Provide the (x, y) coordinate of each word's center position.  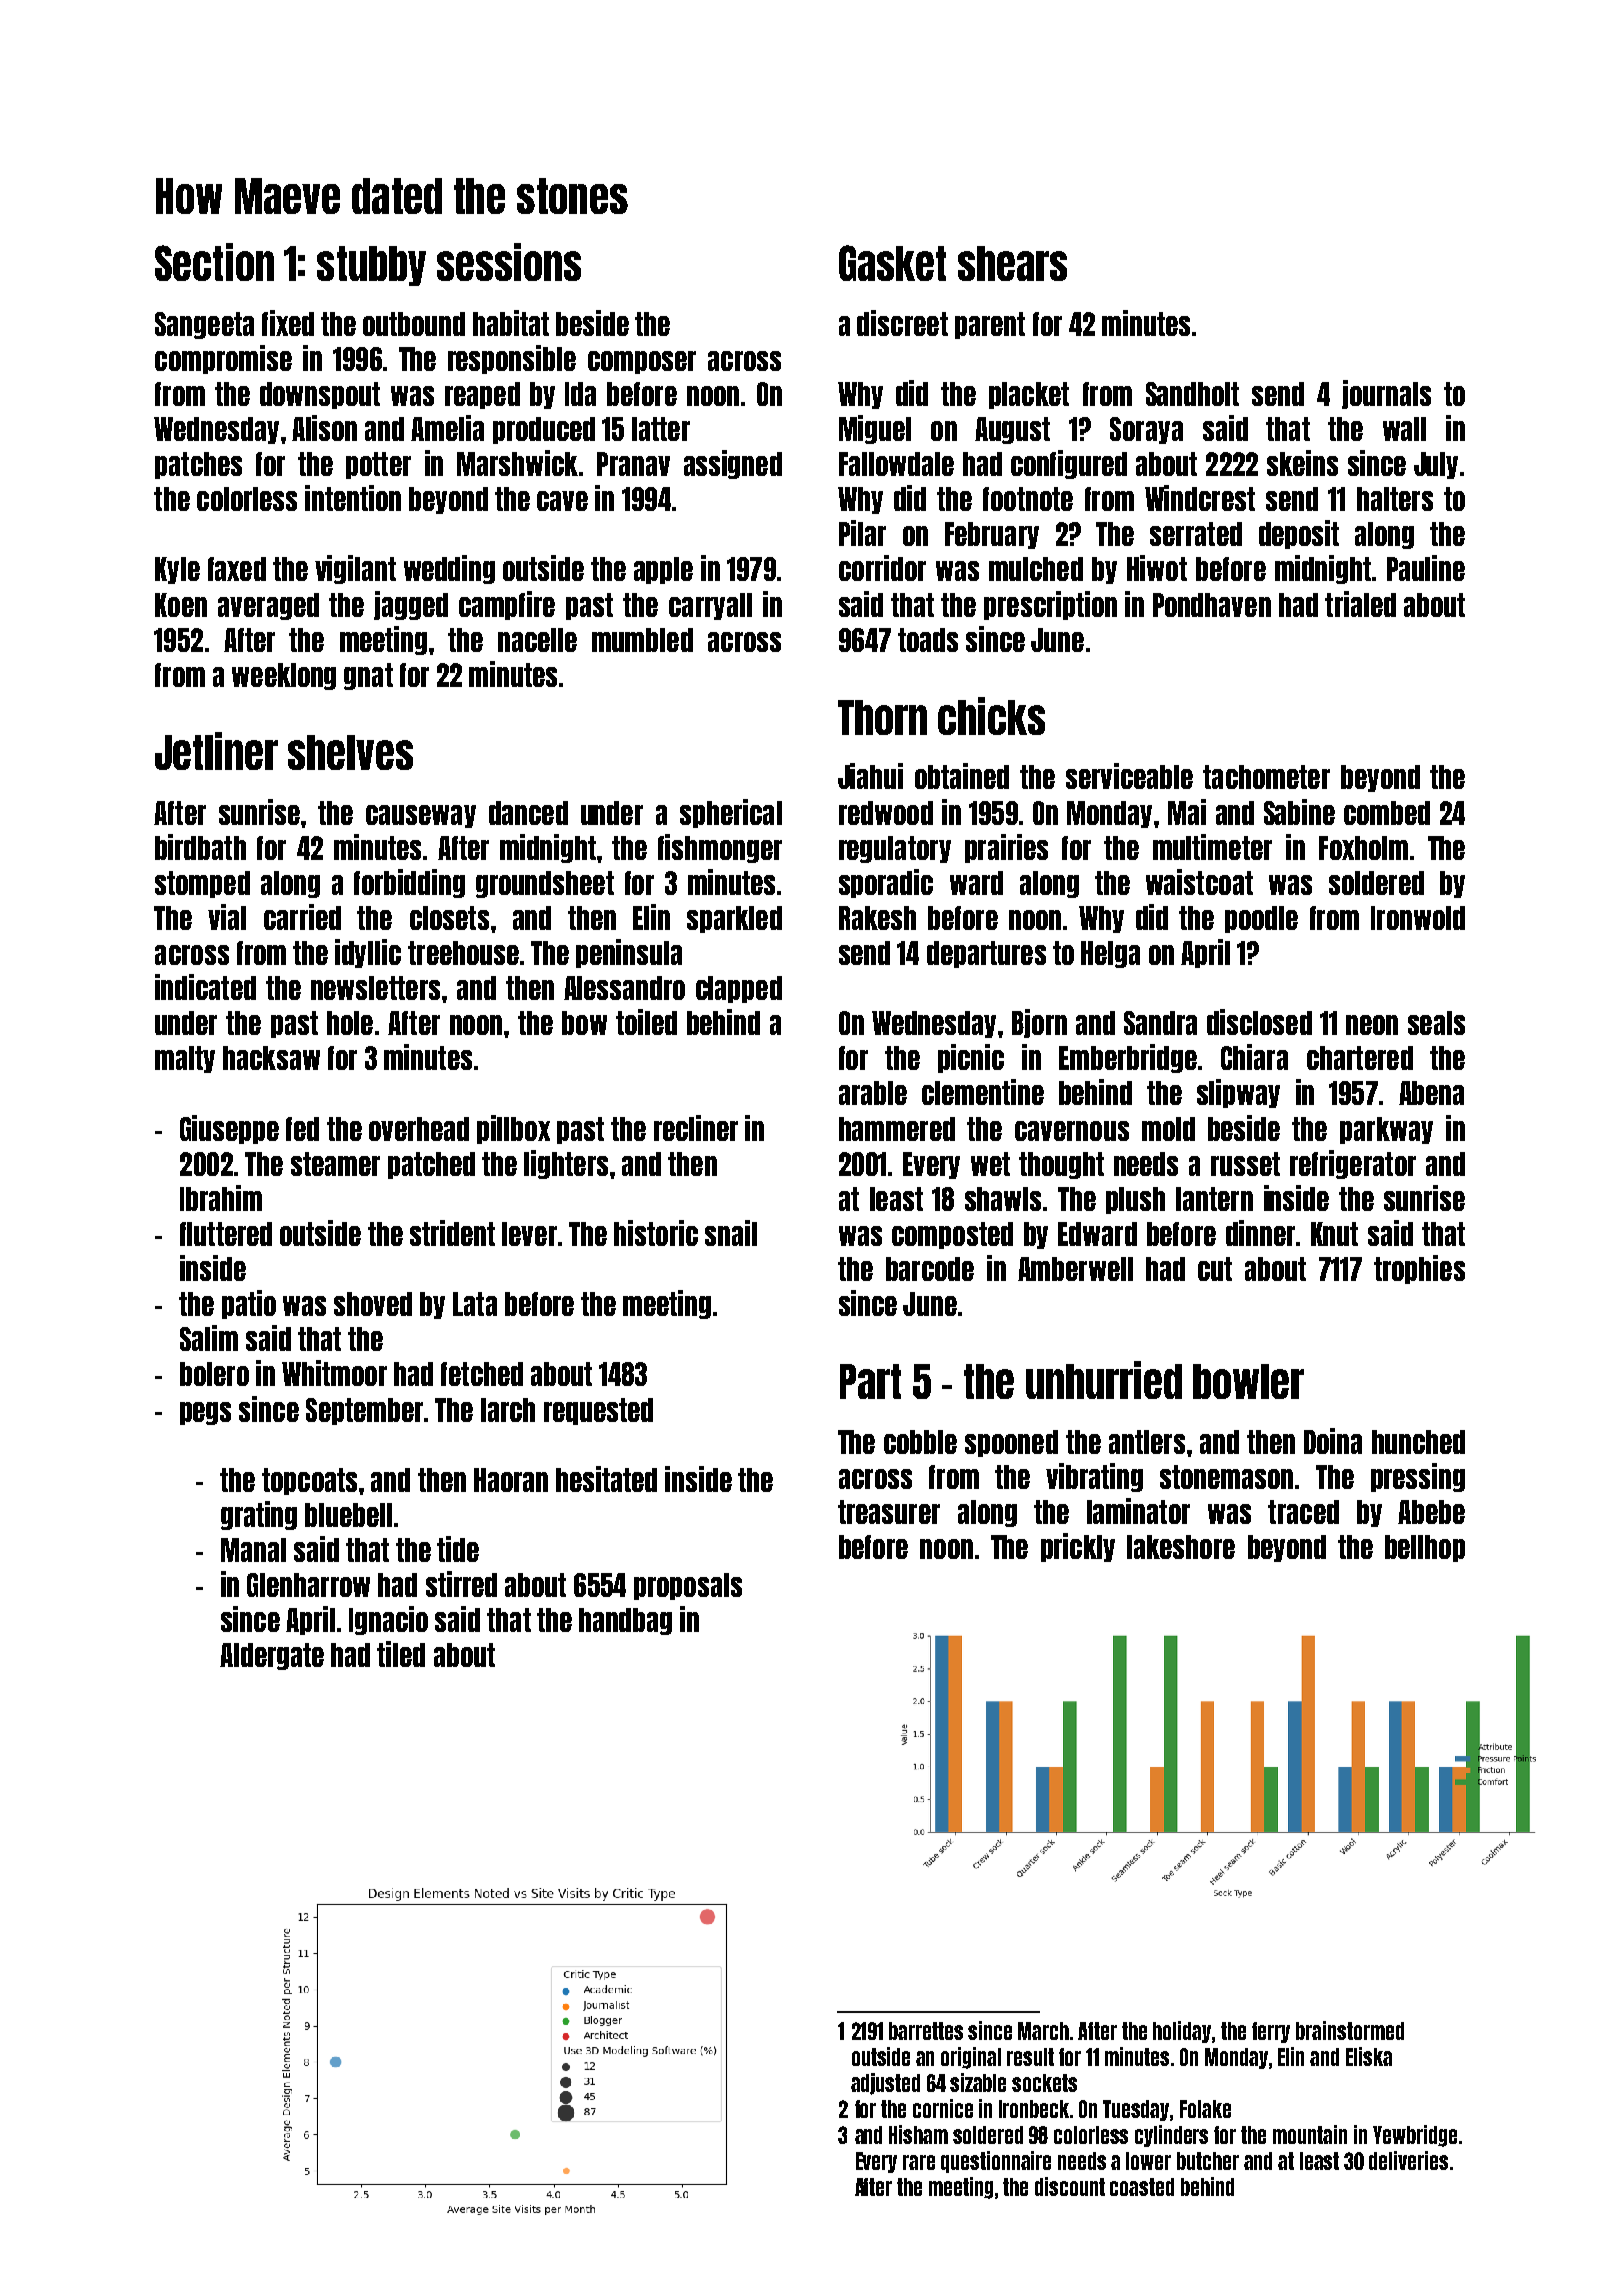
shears (1012, 263)
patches (198, 465)
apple (663, 570)
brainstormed (1350, 2030)
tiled (401, 1654)
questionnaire (996, 2162)
